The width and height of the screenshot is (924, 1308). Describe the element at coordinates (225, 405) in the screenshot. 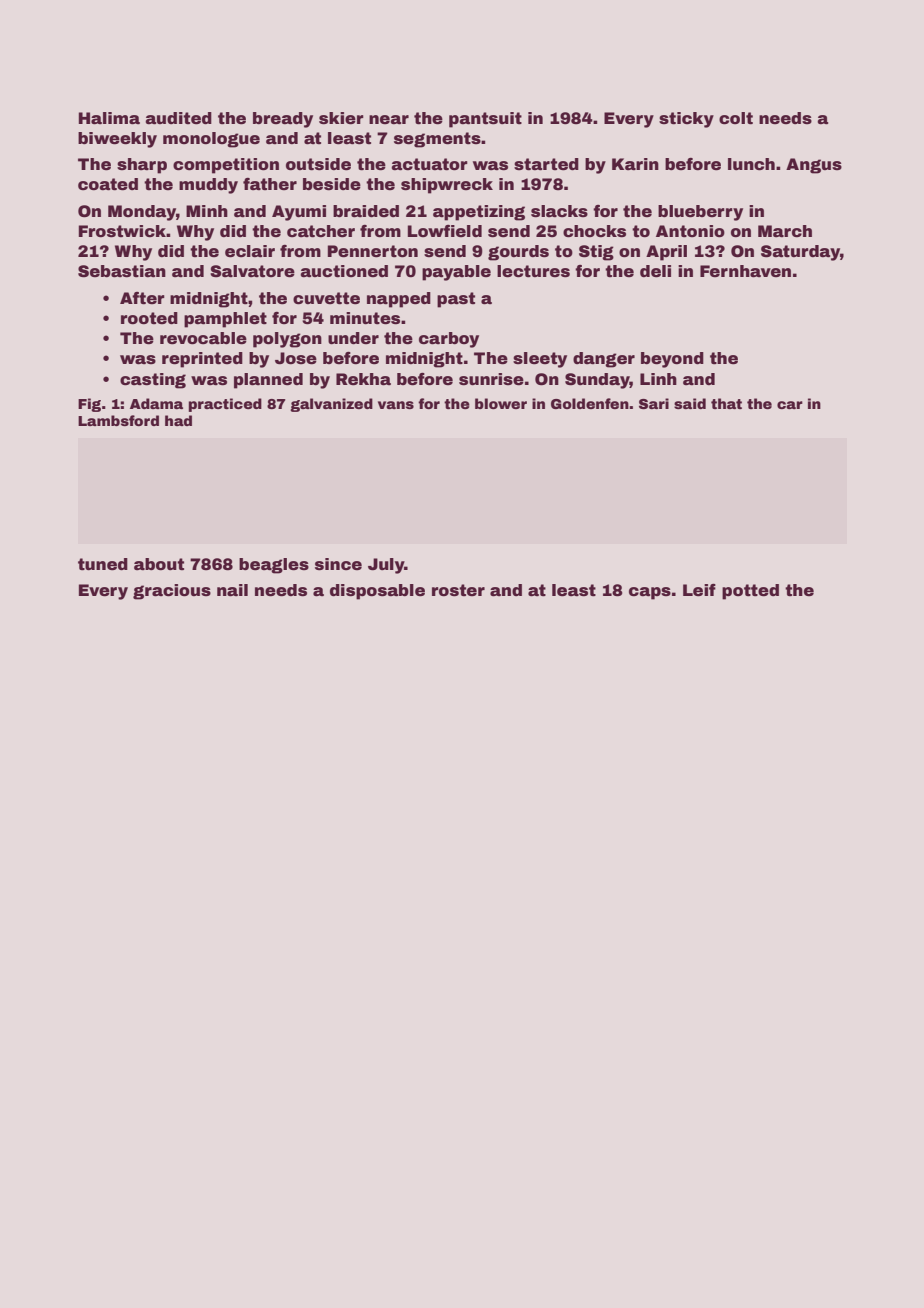

I see `practiced` at that location.
